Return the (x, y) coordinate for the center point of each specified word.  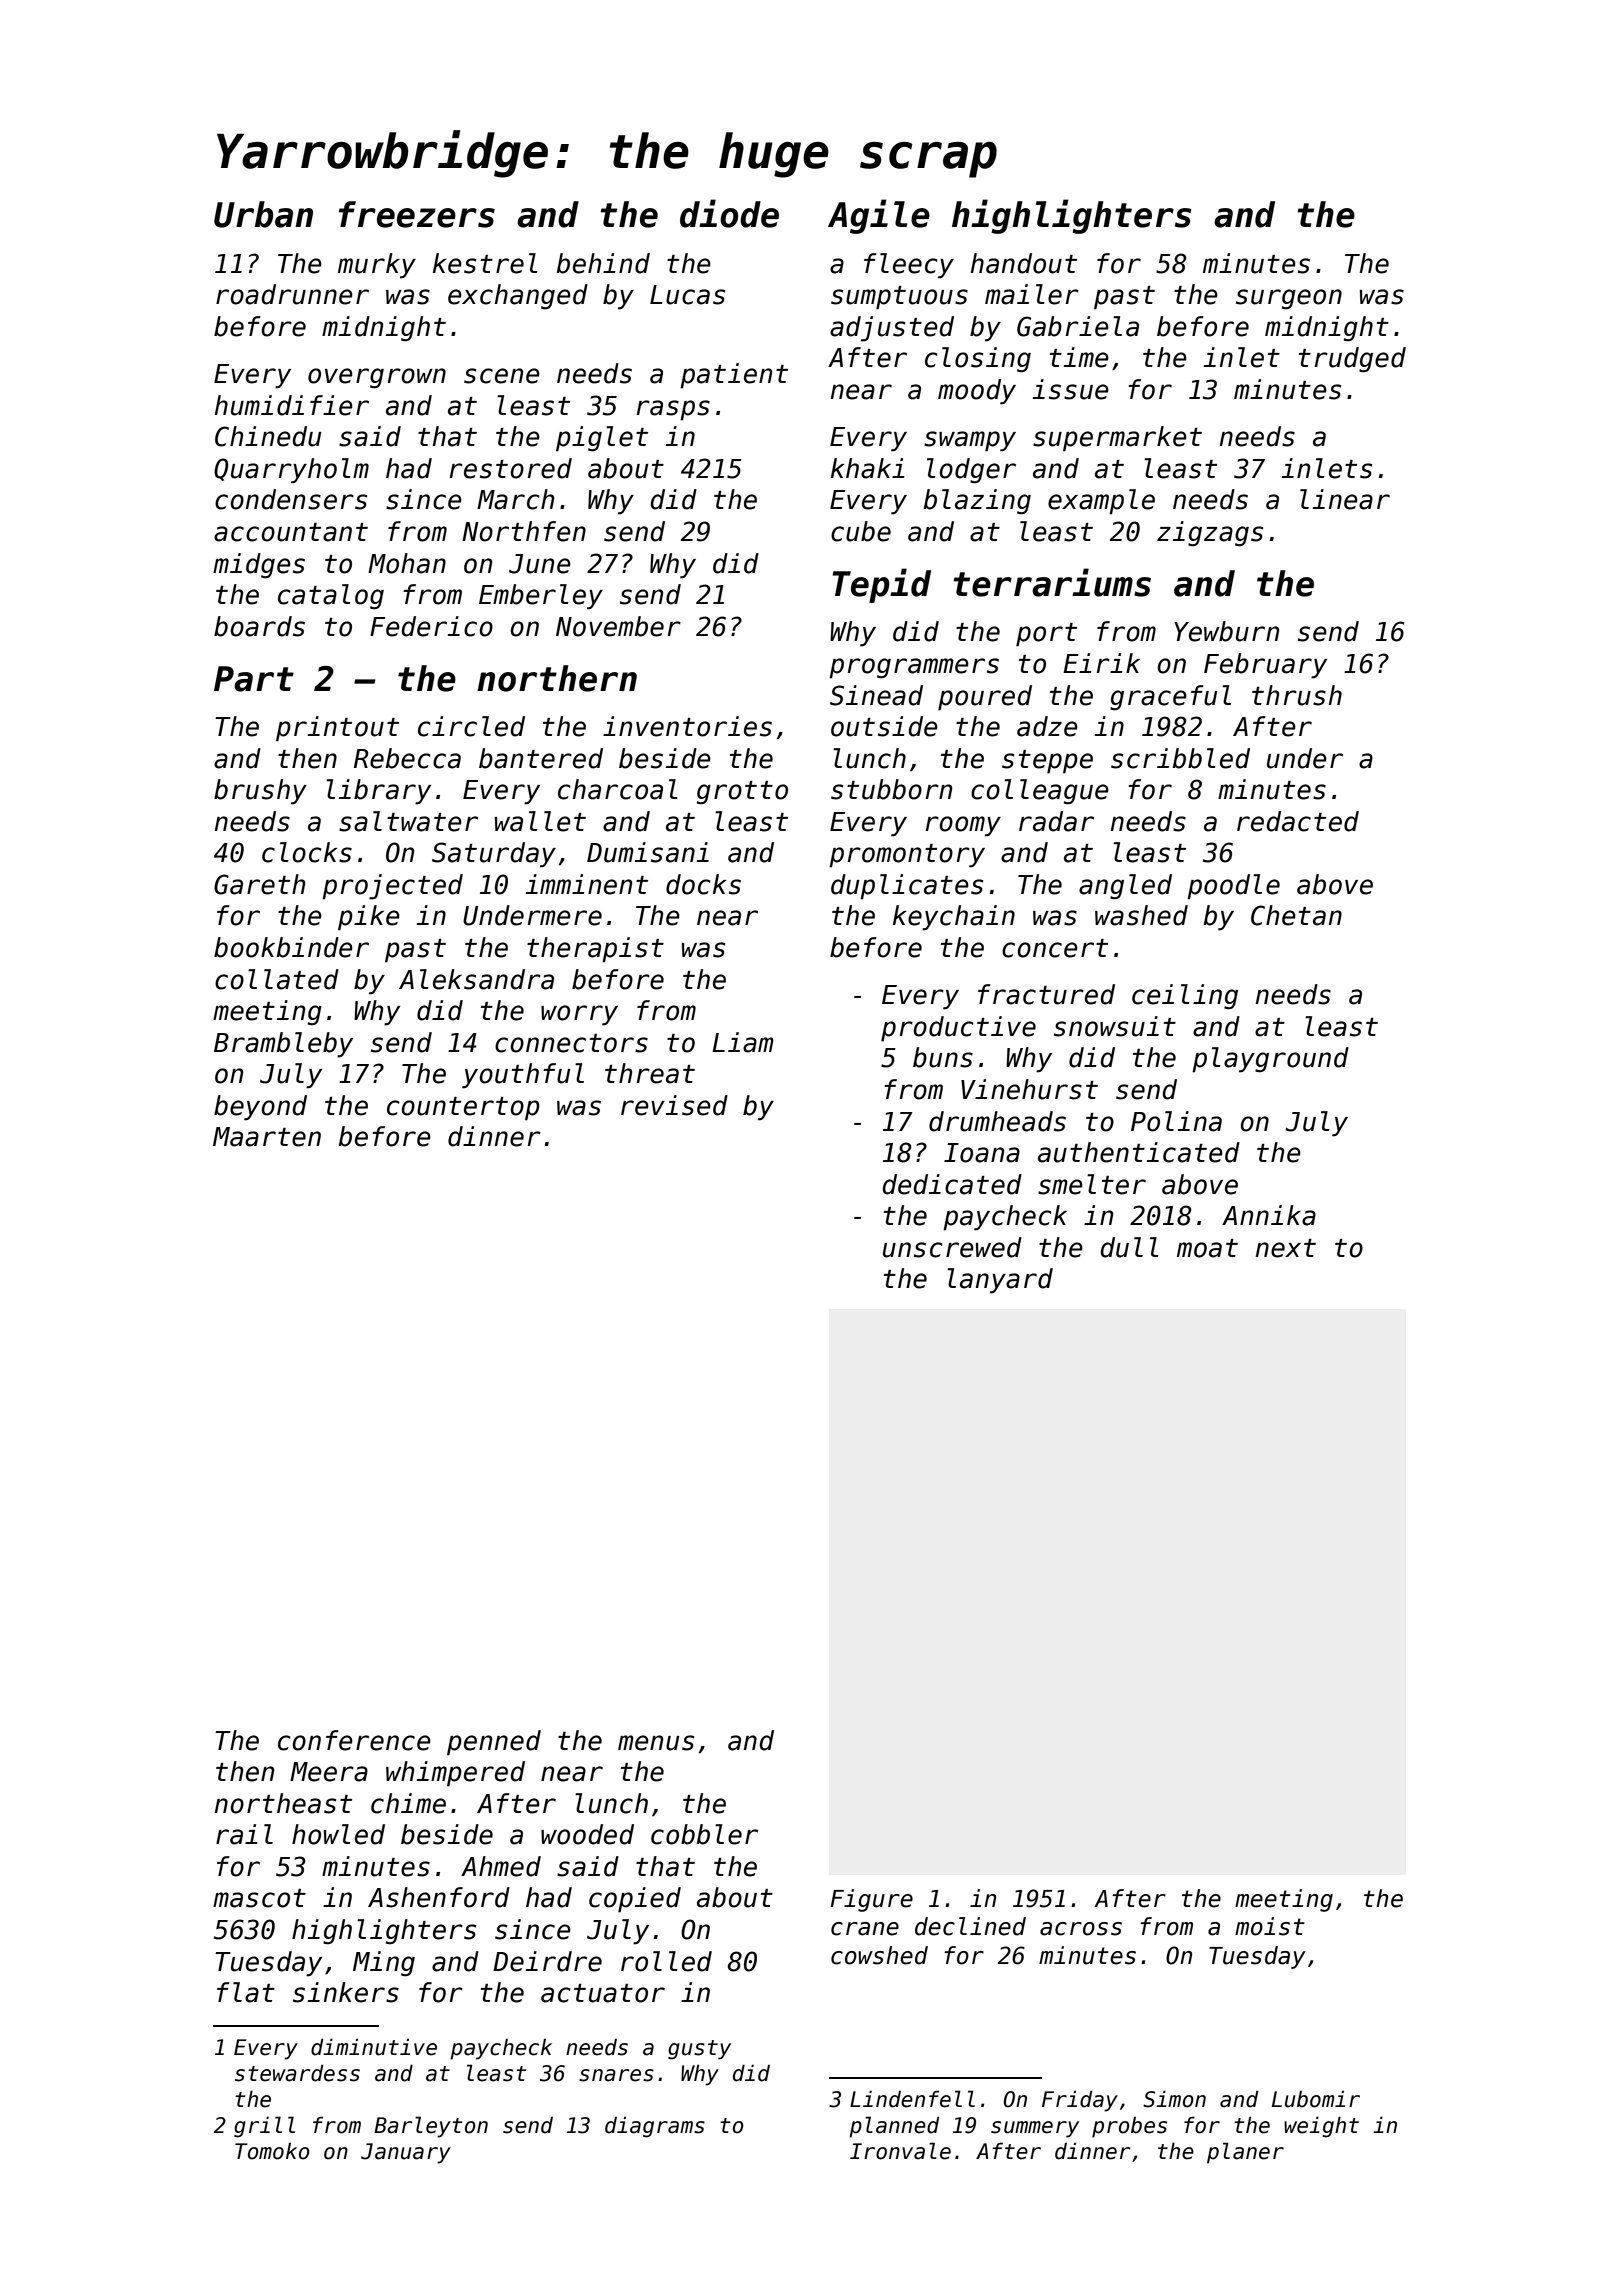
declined (970, 1926)
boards (259, 626)
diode (729, 213)
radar (1056, 821)
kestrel (485, 263)
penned (494, 1743)
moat (1207, 1248)
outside (884, 726)
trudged (1352, 360)
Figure (871, 1900)
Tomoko (272, 2151)
